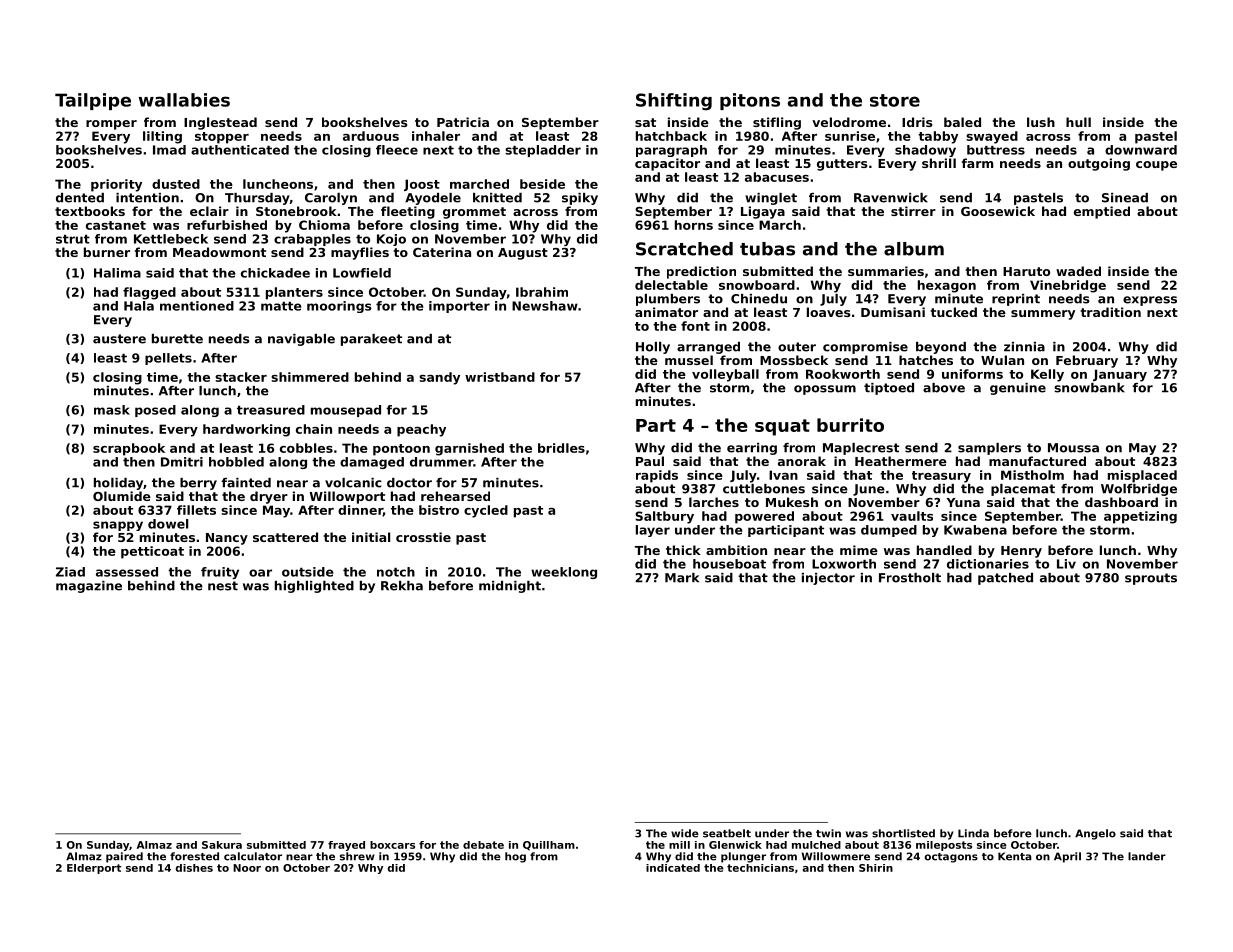 The width and height of the screenshot is (1233, 952). I want to click on Paul, so click(650, 461).
